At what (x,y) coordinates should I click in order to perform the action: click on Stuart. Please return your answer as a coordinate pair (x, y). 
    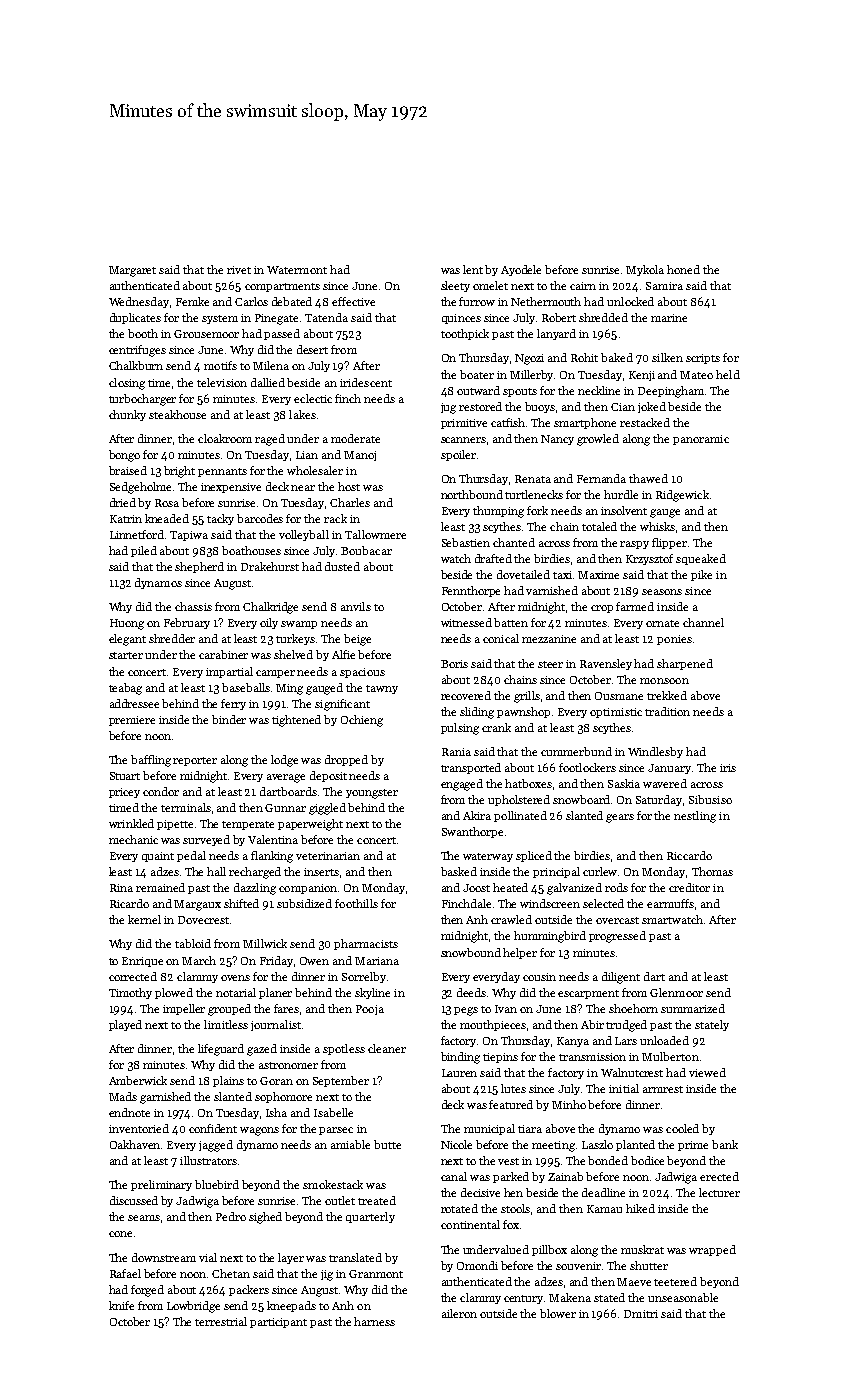
    Looking at the image, I should click on (125, 776).
